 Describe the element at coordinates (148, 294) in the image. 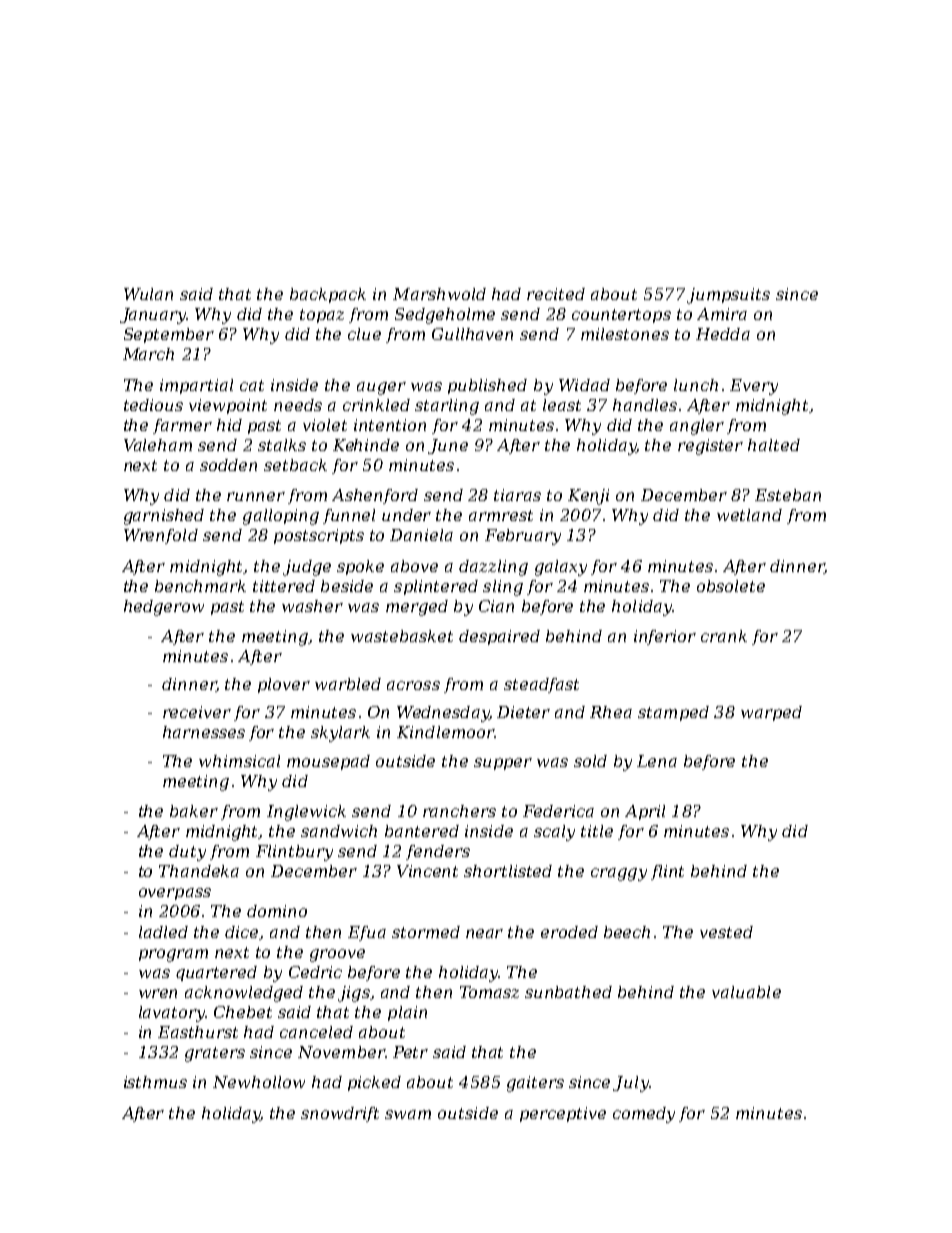

I see `Wulan` at that location.
